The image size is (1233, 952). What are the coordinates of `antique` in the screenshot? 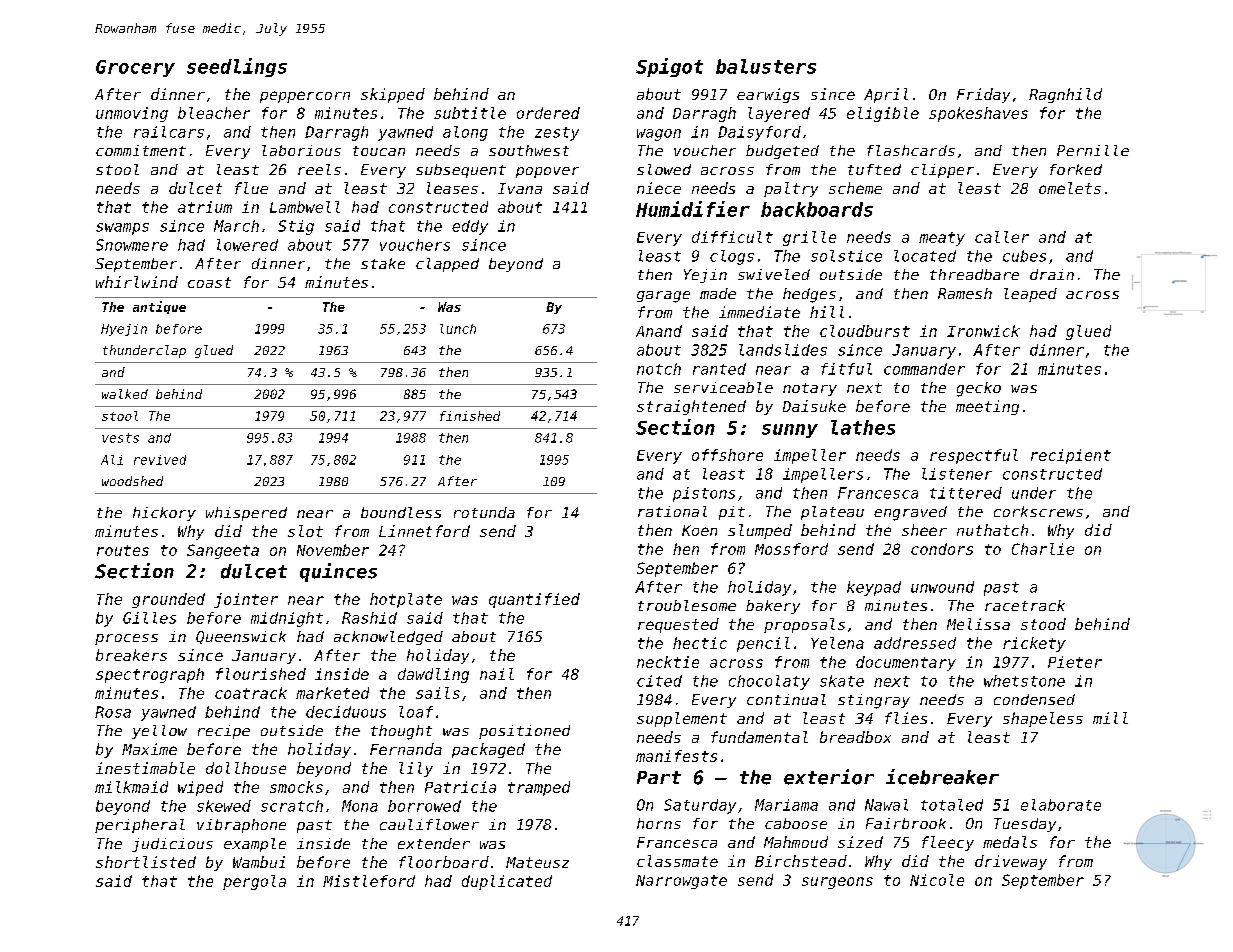 It's located at (159, 307).
